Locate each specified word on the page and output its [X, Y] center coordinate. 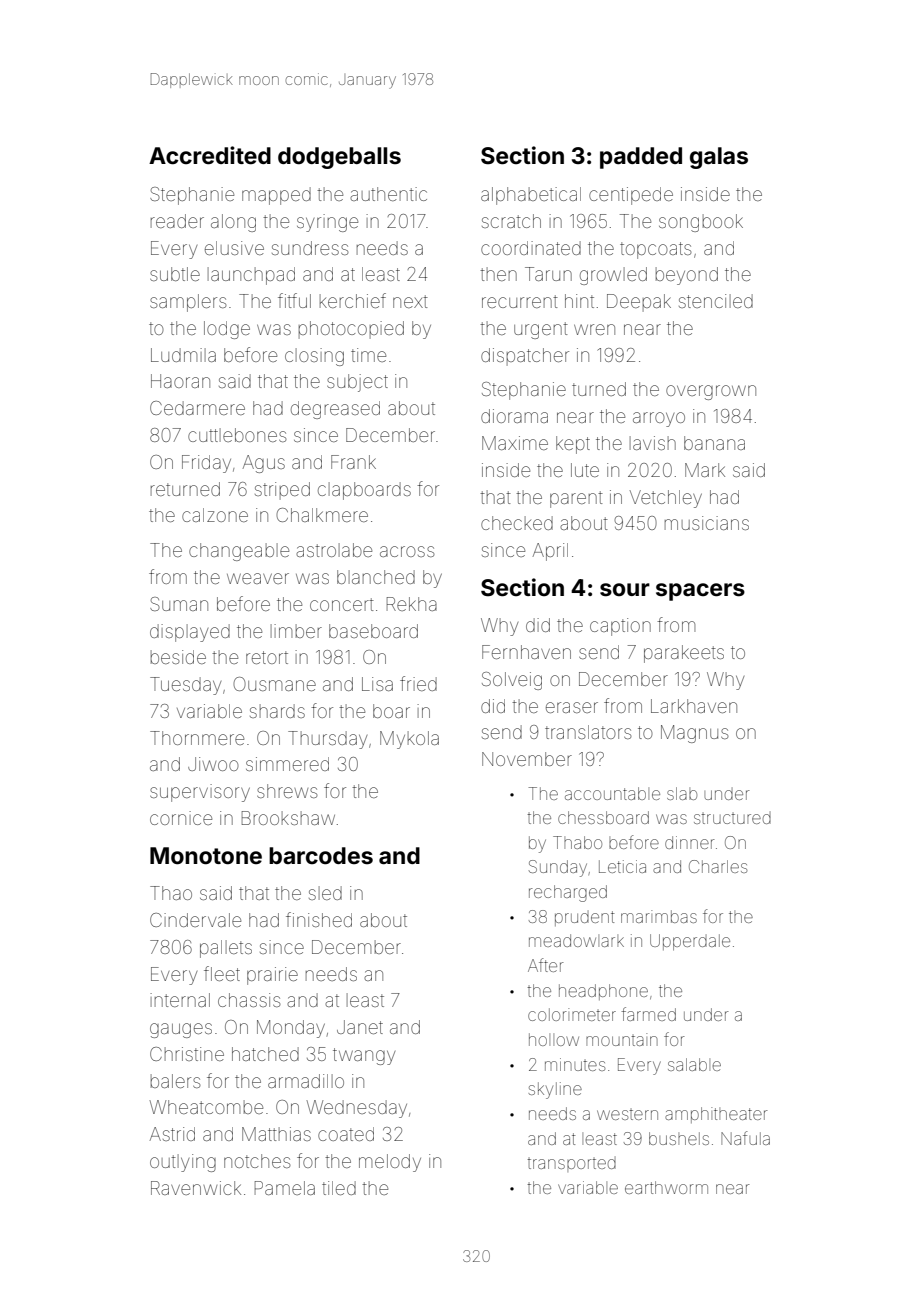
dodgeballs [339, 158]
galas [719, 158]
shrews [287, 791]
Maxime [515, 443]
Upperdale [690, 942]
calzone [215, 515]
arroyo [659, 419]
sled [325, 893]
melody [390, 1163]
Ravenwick [196, 1188]
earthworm [666, 1187]
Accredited [210, 155]
